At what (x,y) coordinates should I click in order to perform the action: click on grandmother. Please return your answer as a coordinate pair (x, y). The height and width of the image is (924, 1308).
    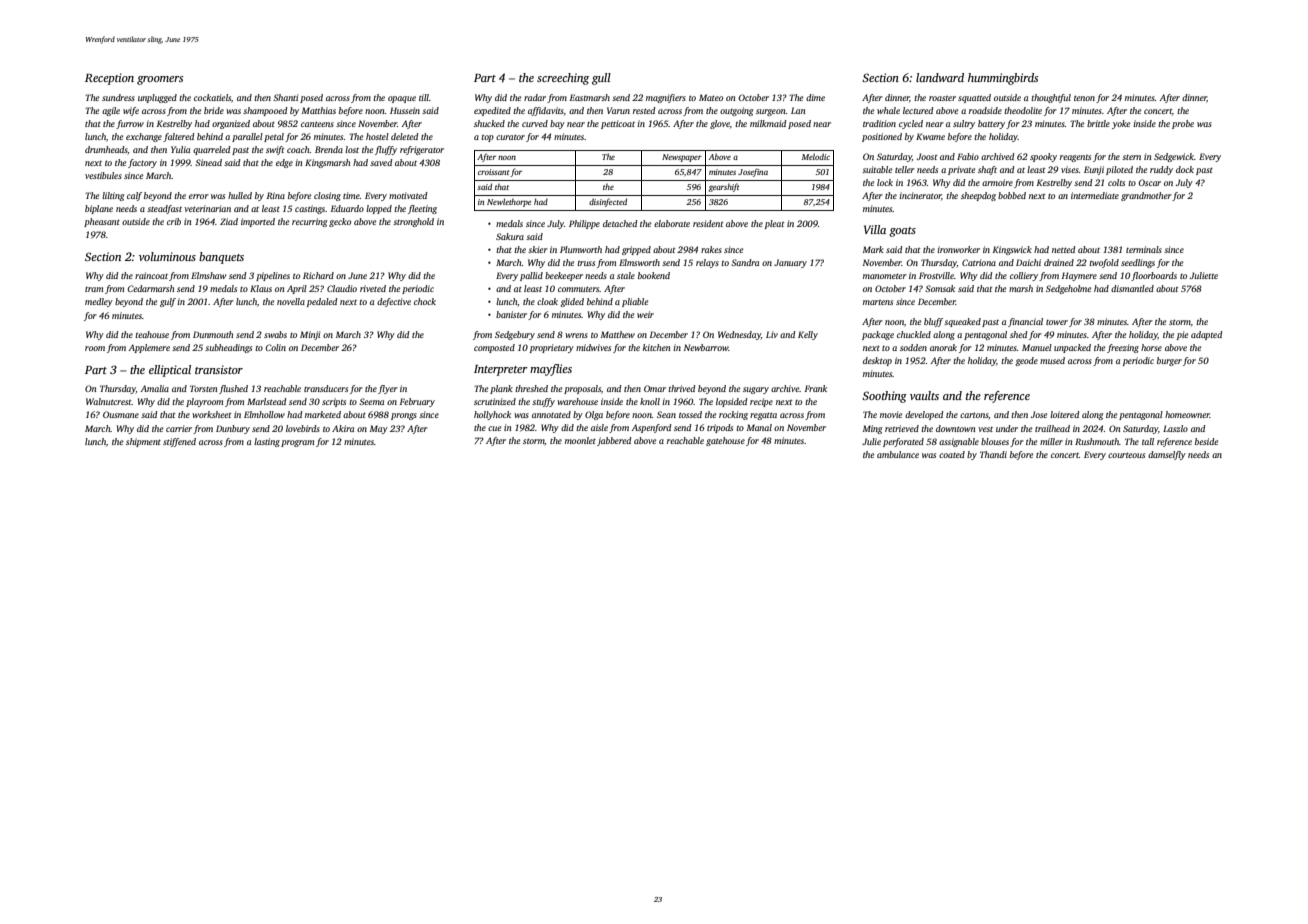
    Looking at the image, I should click on (1146, 196).
